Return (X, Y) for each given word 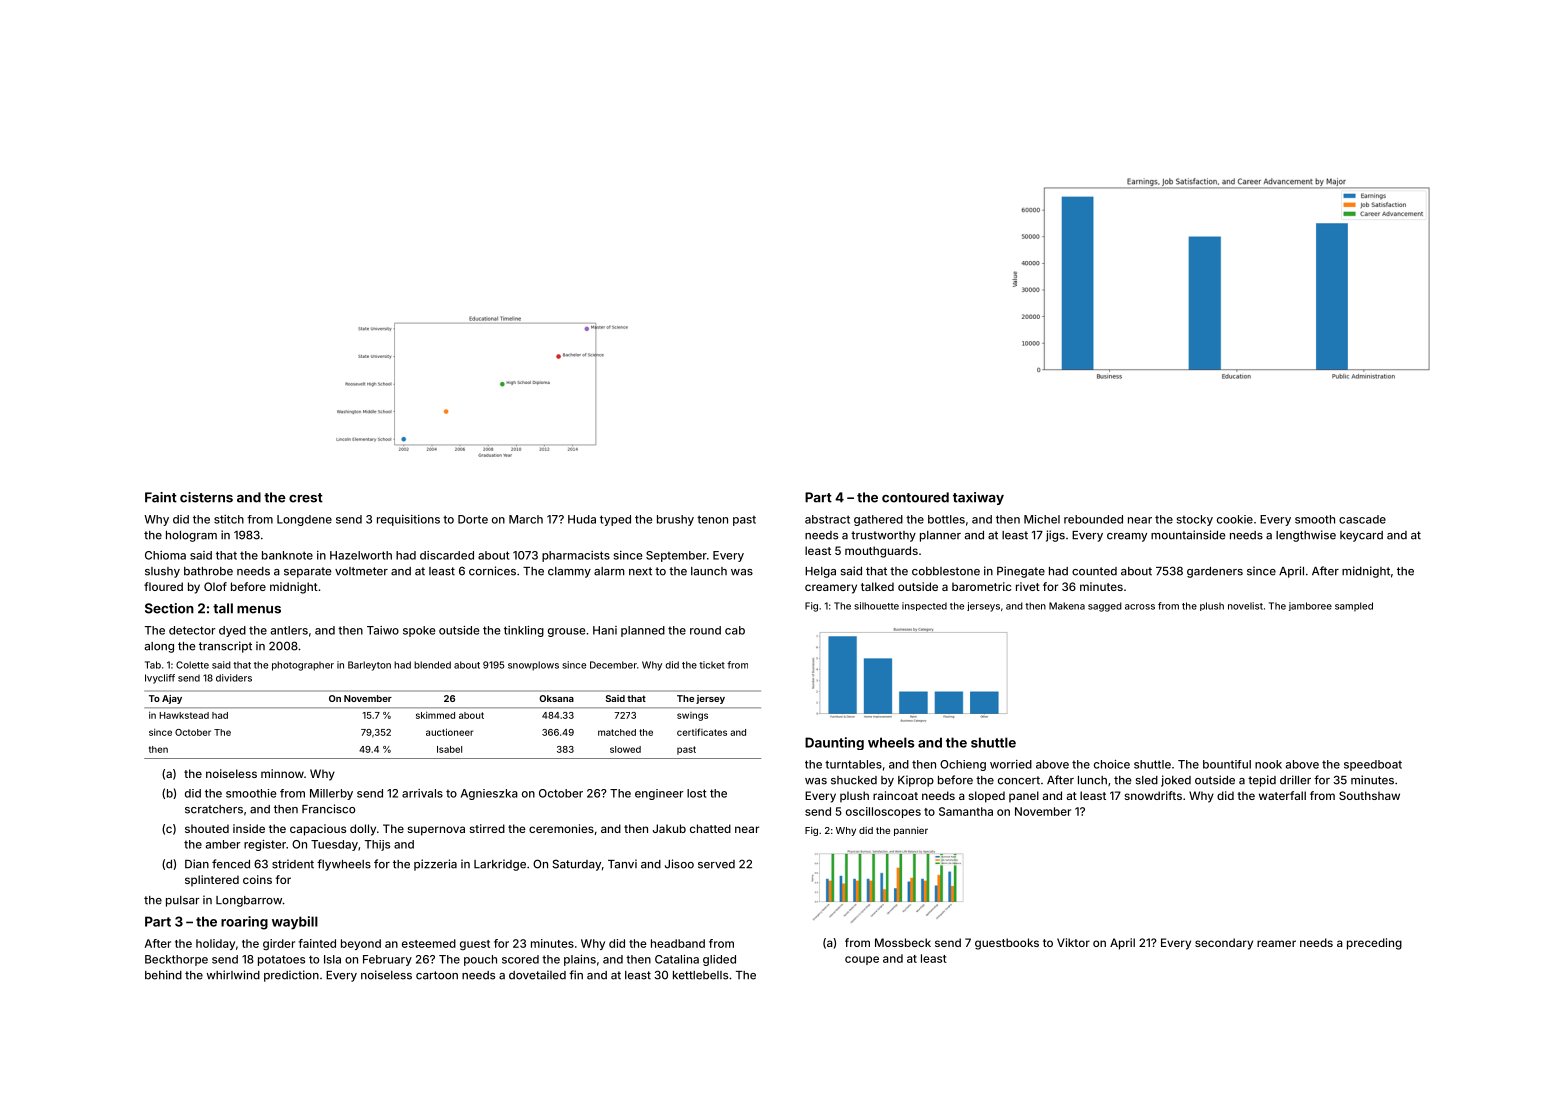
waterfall (1282, 795)
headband (678, 943)
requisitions (408, 520)
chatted (710, 828)
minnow (282, 773)
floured (163, 586)
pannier (911, 831)
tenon (712, 519)
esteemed (429, 943)
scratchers (214, 809)
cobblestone (946, 571)
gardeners (1215, 572)
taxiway (978, 498)
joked (1176, 781)
